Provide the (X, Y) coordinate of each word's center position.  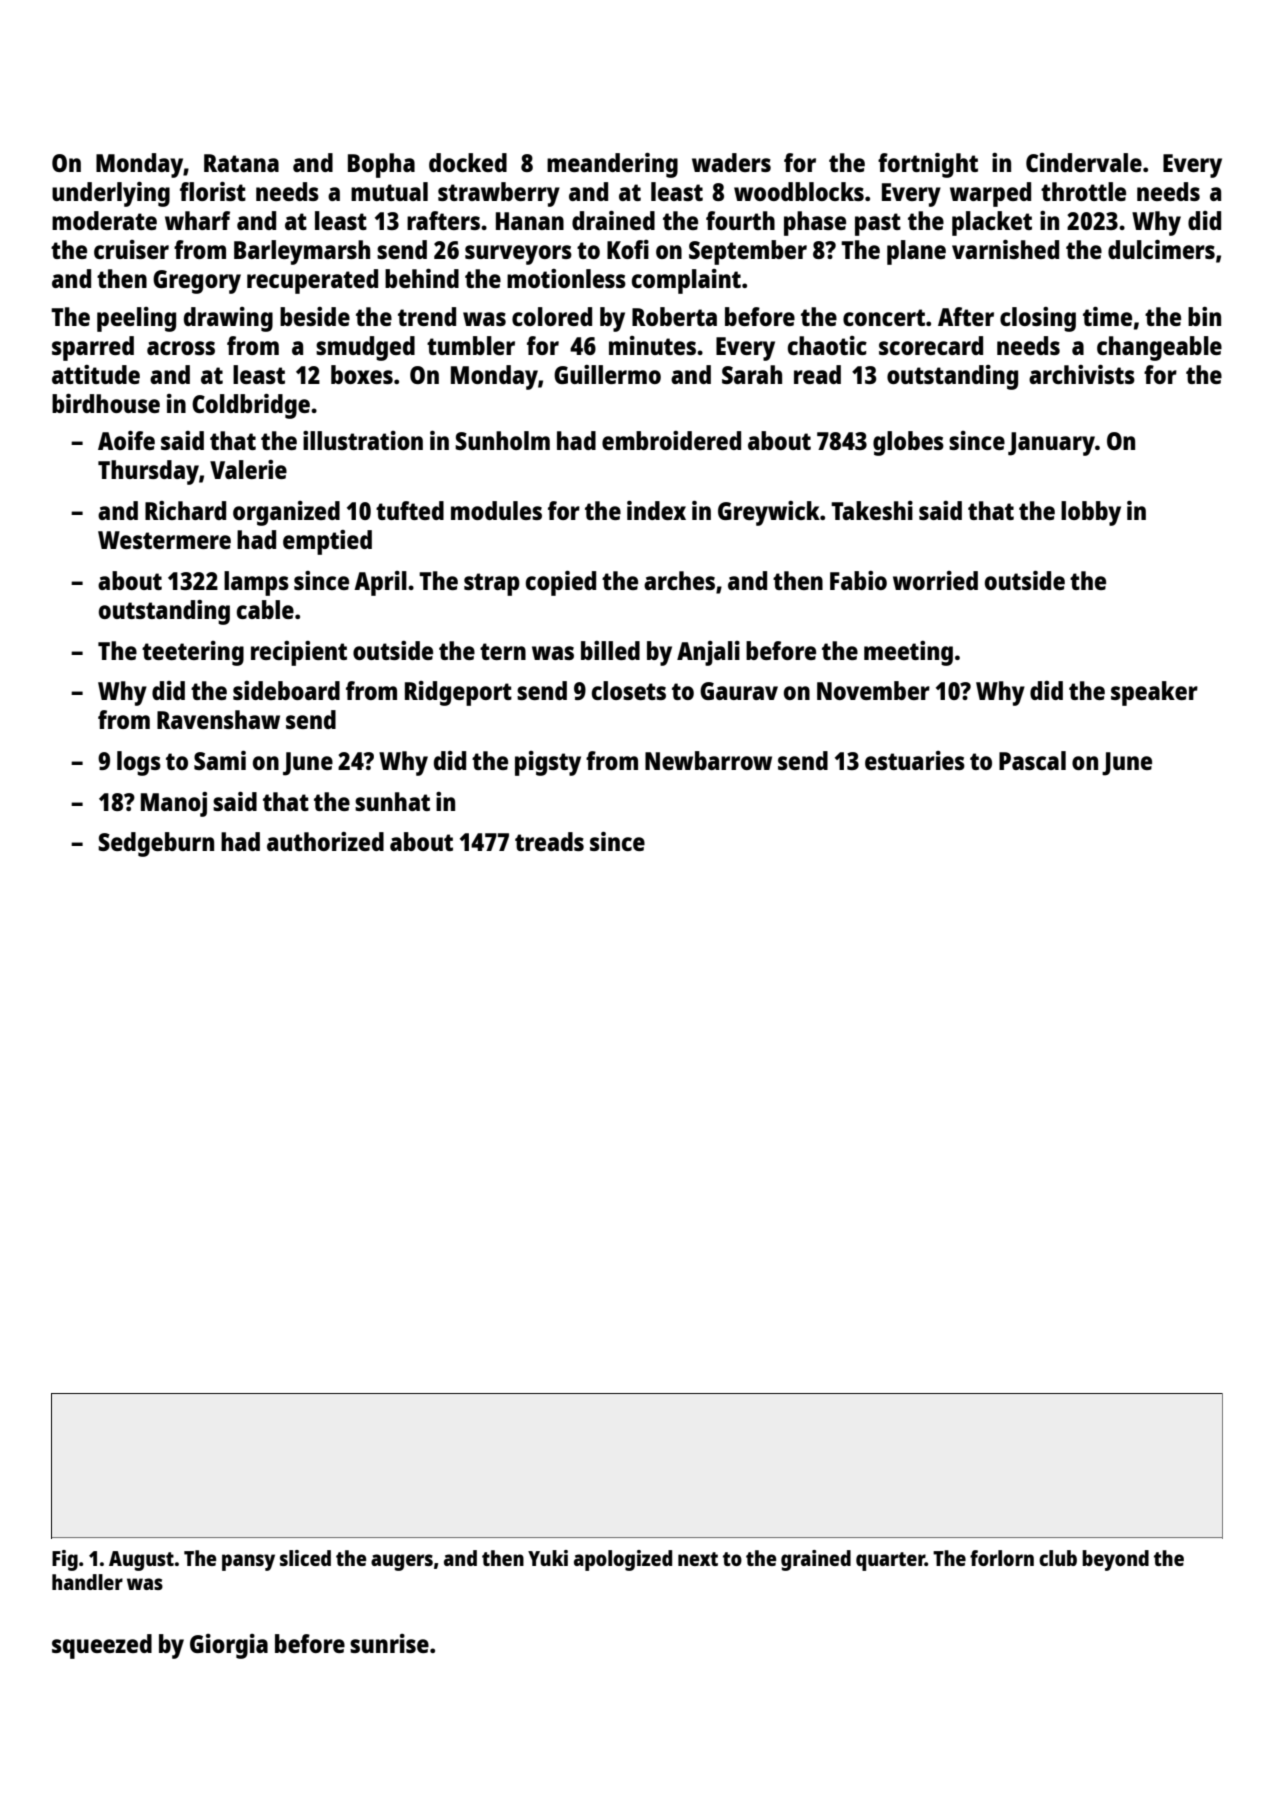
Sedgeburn (156, 844)
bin (1204, 316)
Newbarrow (708, 760)
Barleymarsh (302, 252)
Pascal (1032, 760)
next (698, 1559)
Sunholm (502, 440)
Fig (65, 1560)
